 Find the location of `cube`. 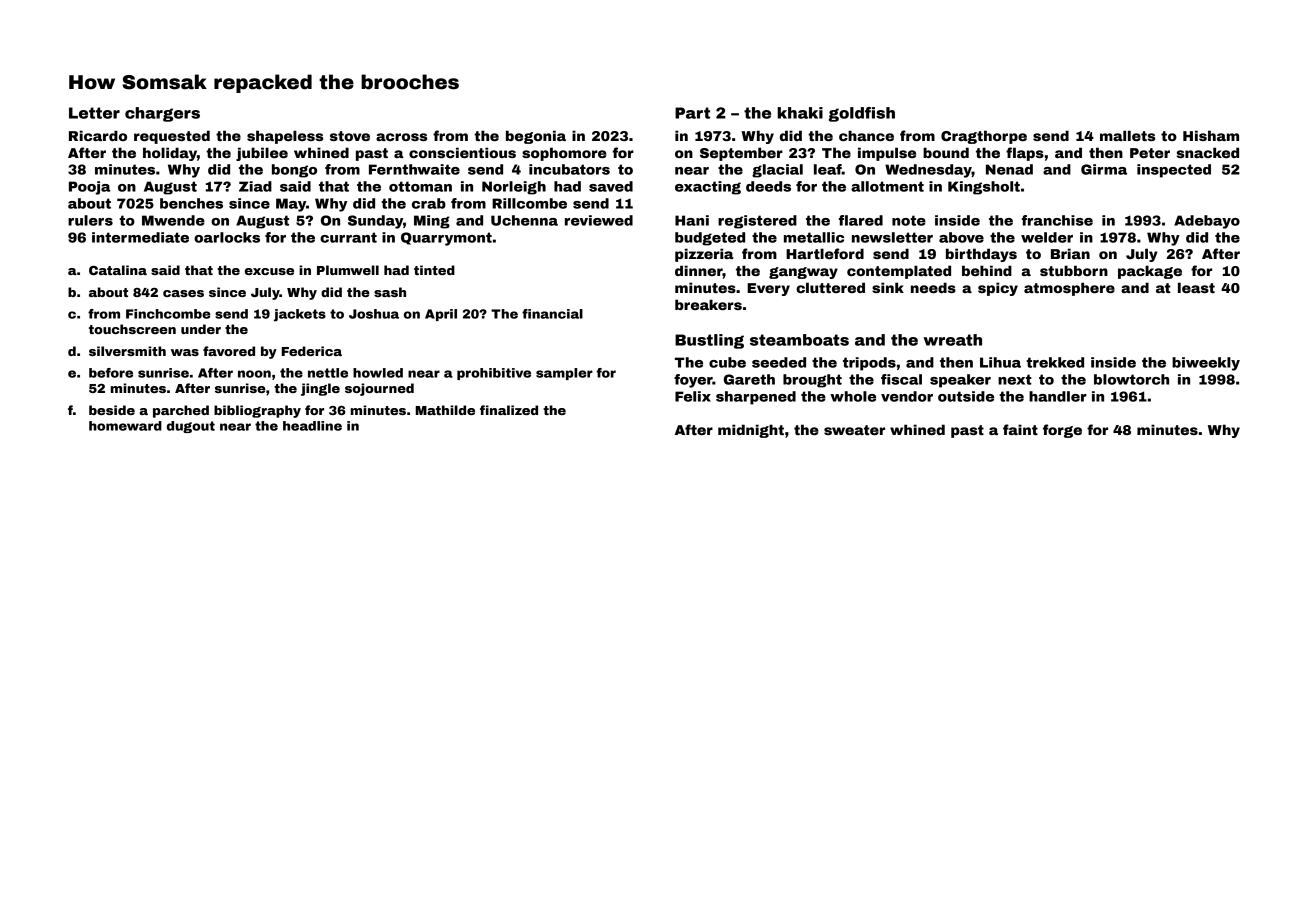

cube is located at coordinates (727, 362).
